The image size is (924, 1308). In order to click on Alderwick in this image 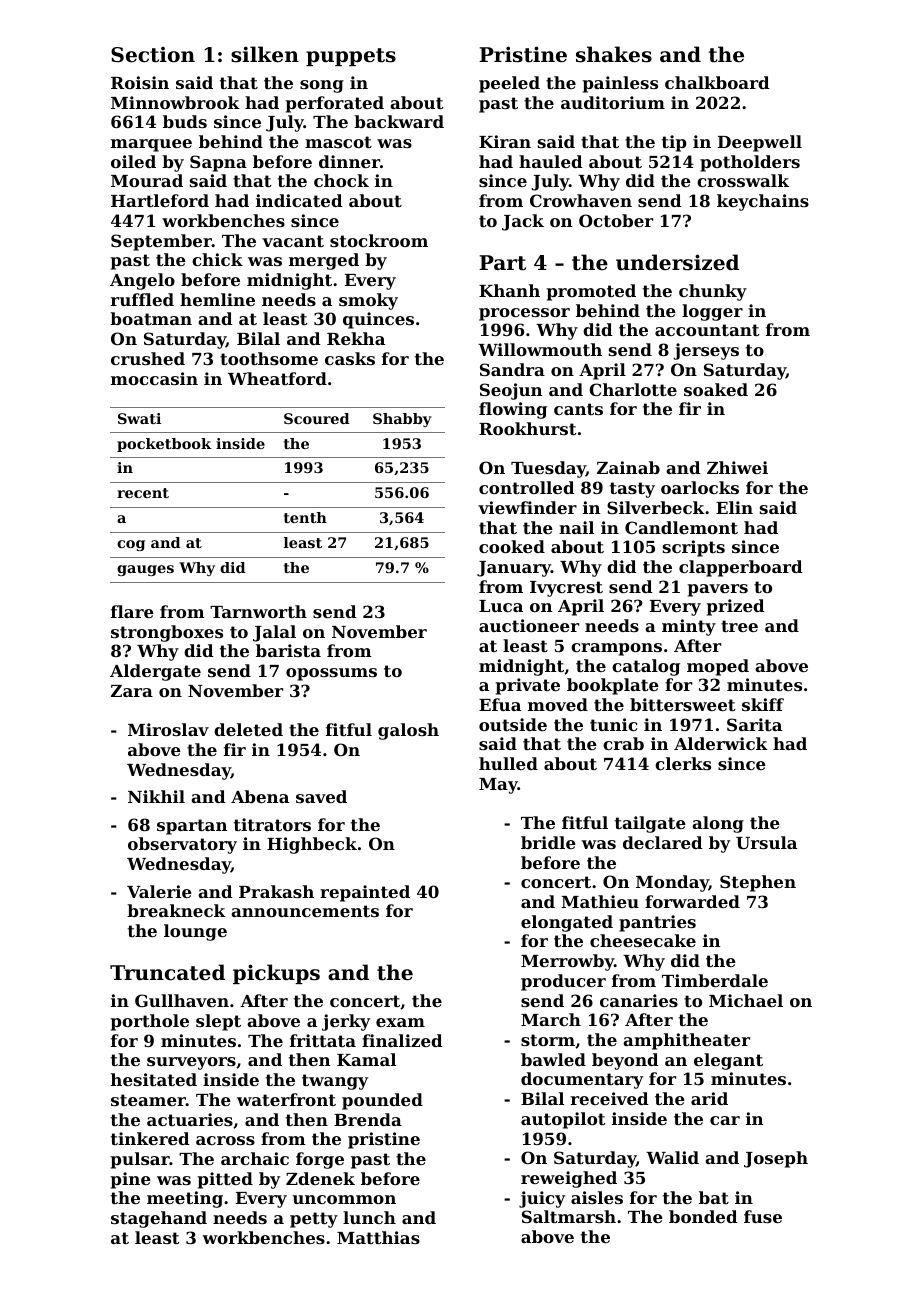, I will do `click(721, 743)`.
